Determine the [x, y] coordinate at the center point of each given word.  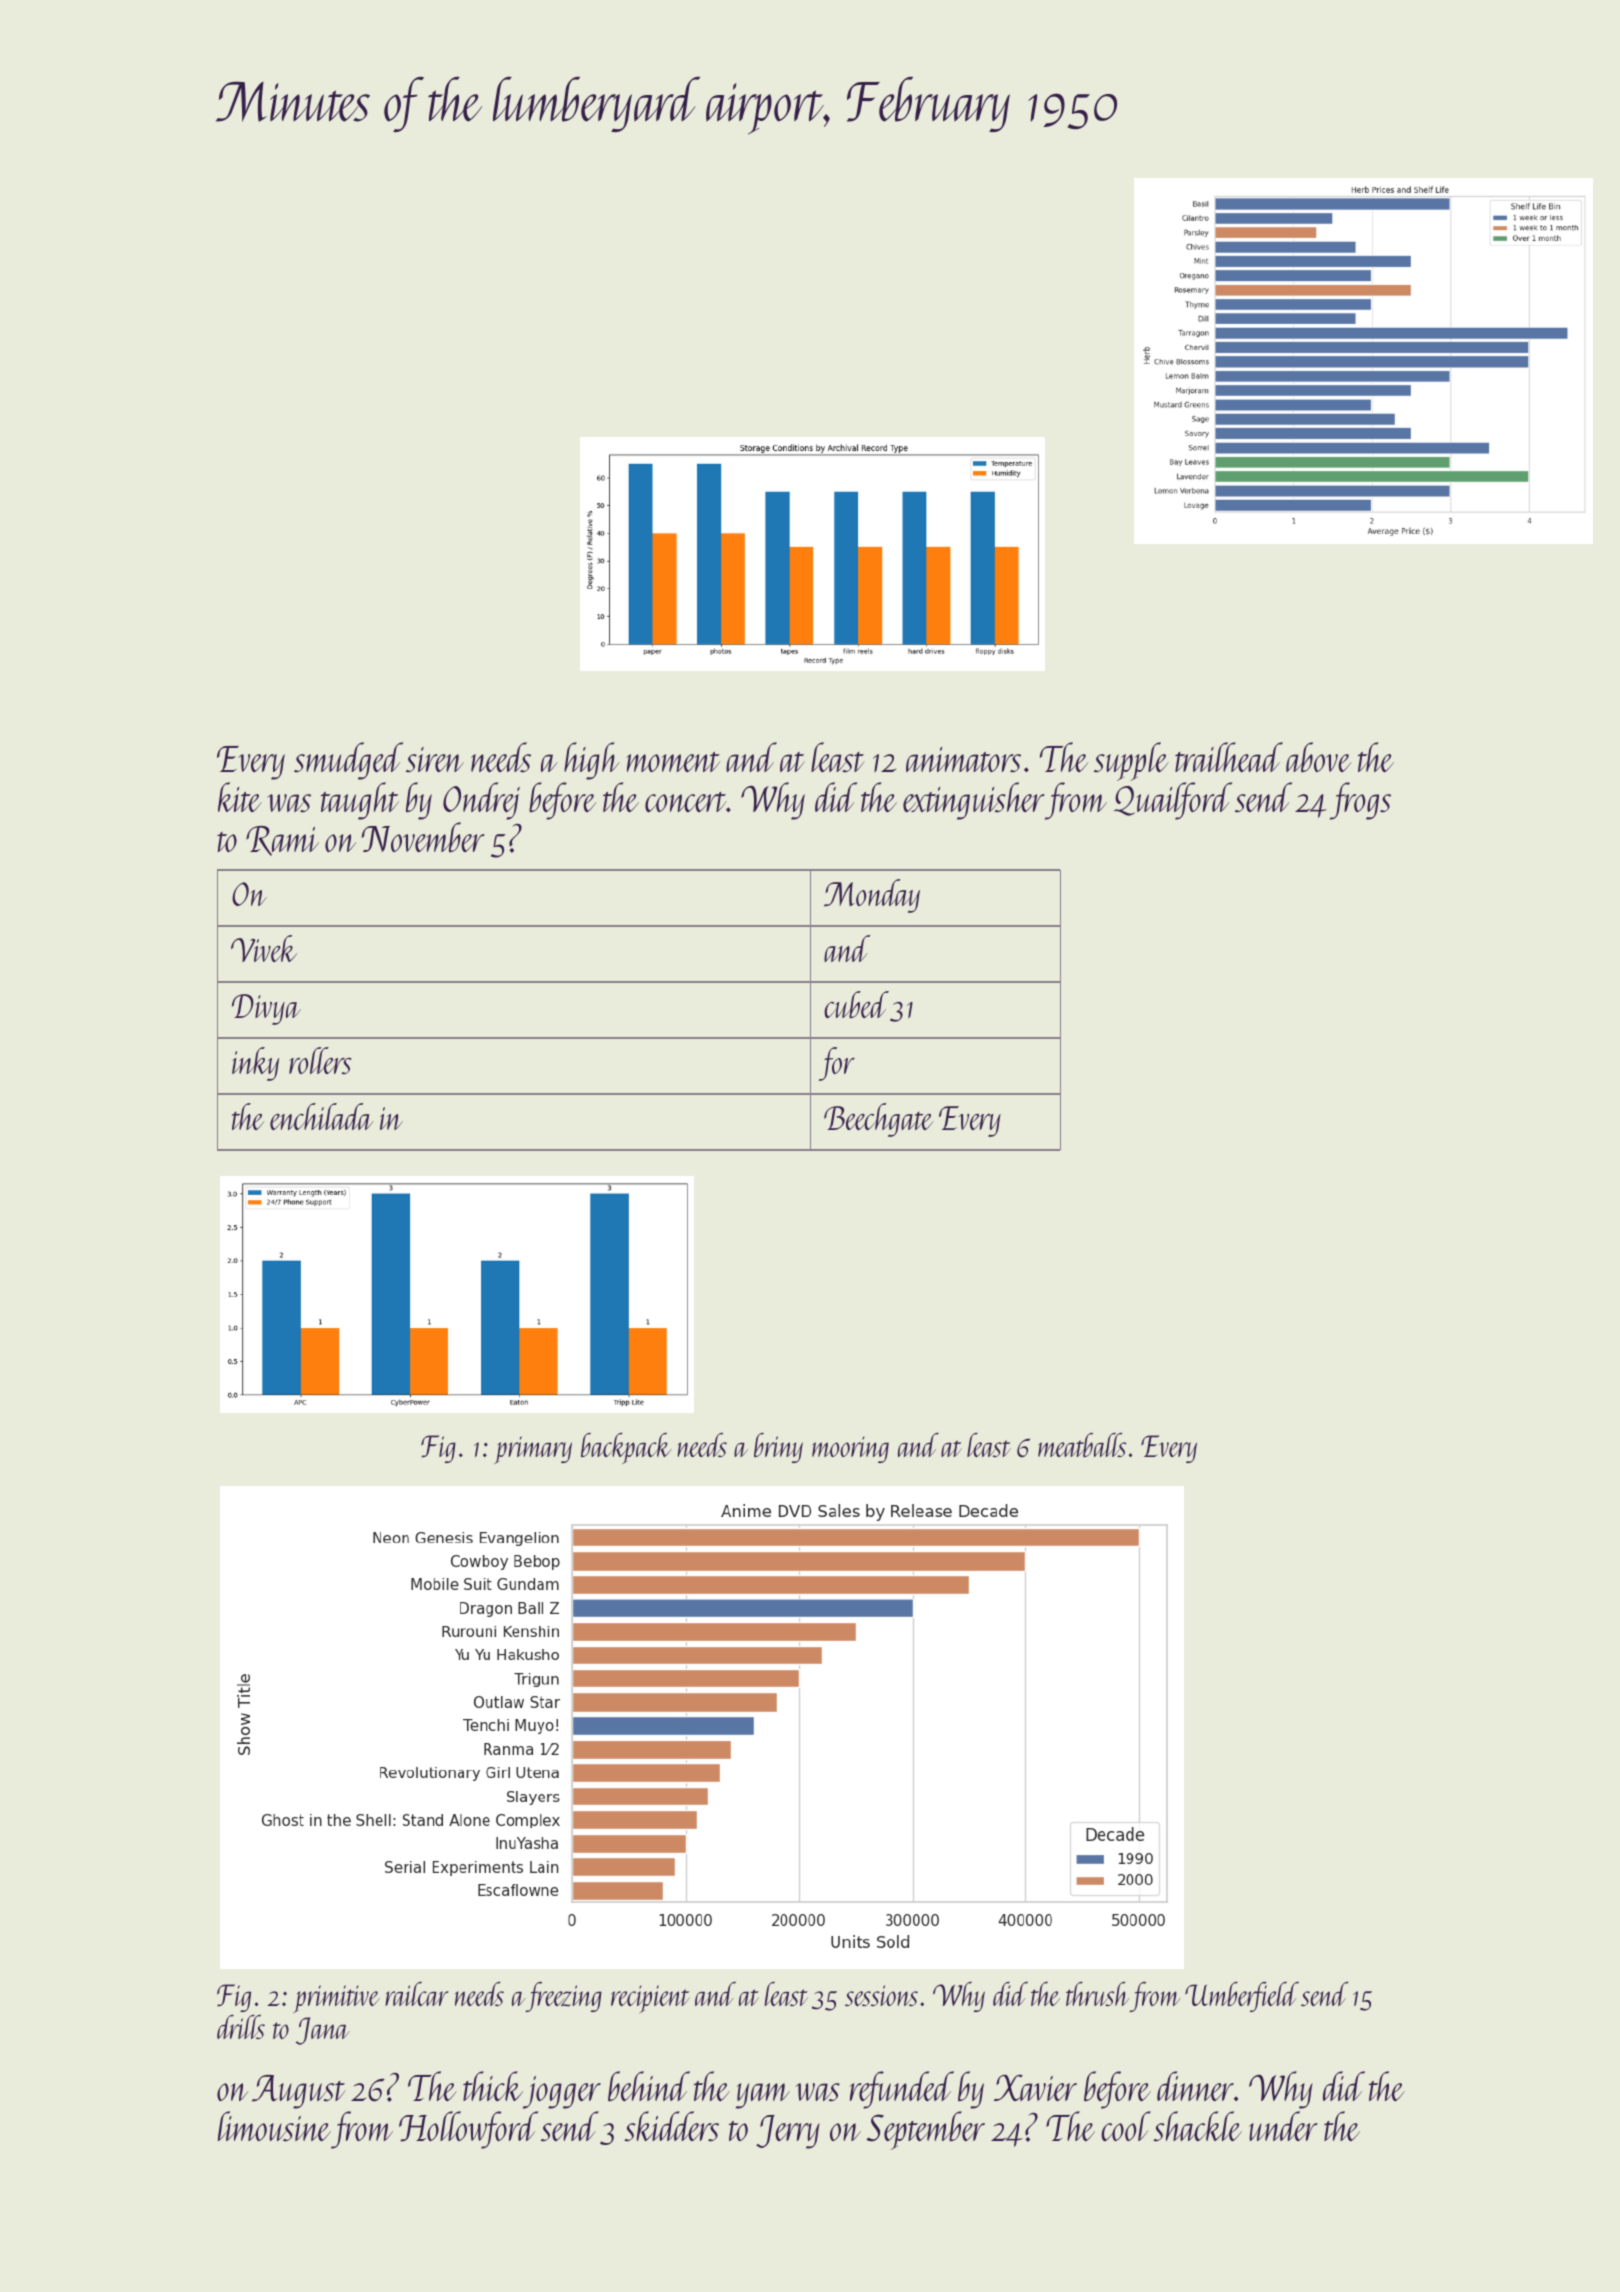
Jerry [788, 2132]
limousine [274, 2126]
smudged [348, 761]
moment [673, 762]
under [1283, 2126]
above [1318, 757]
